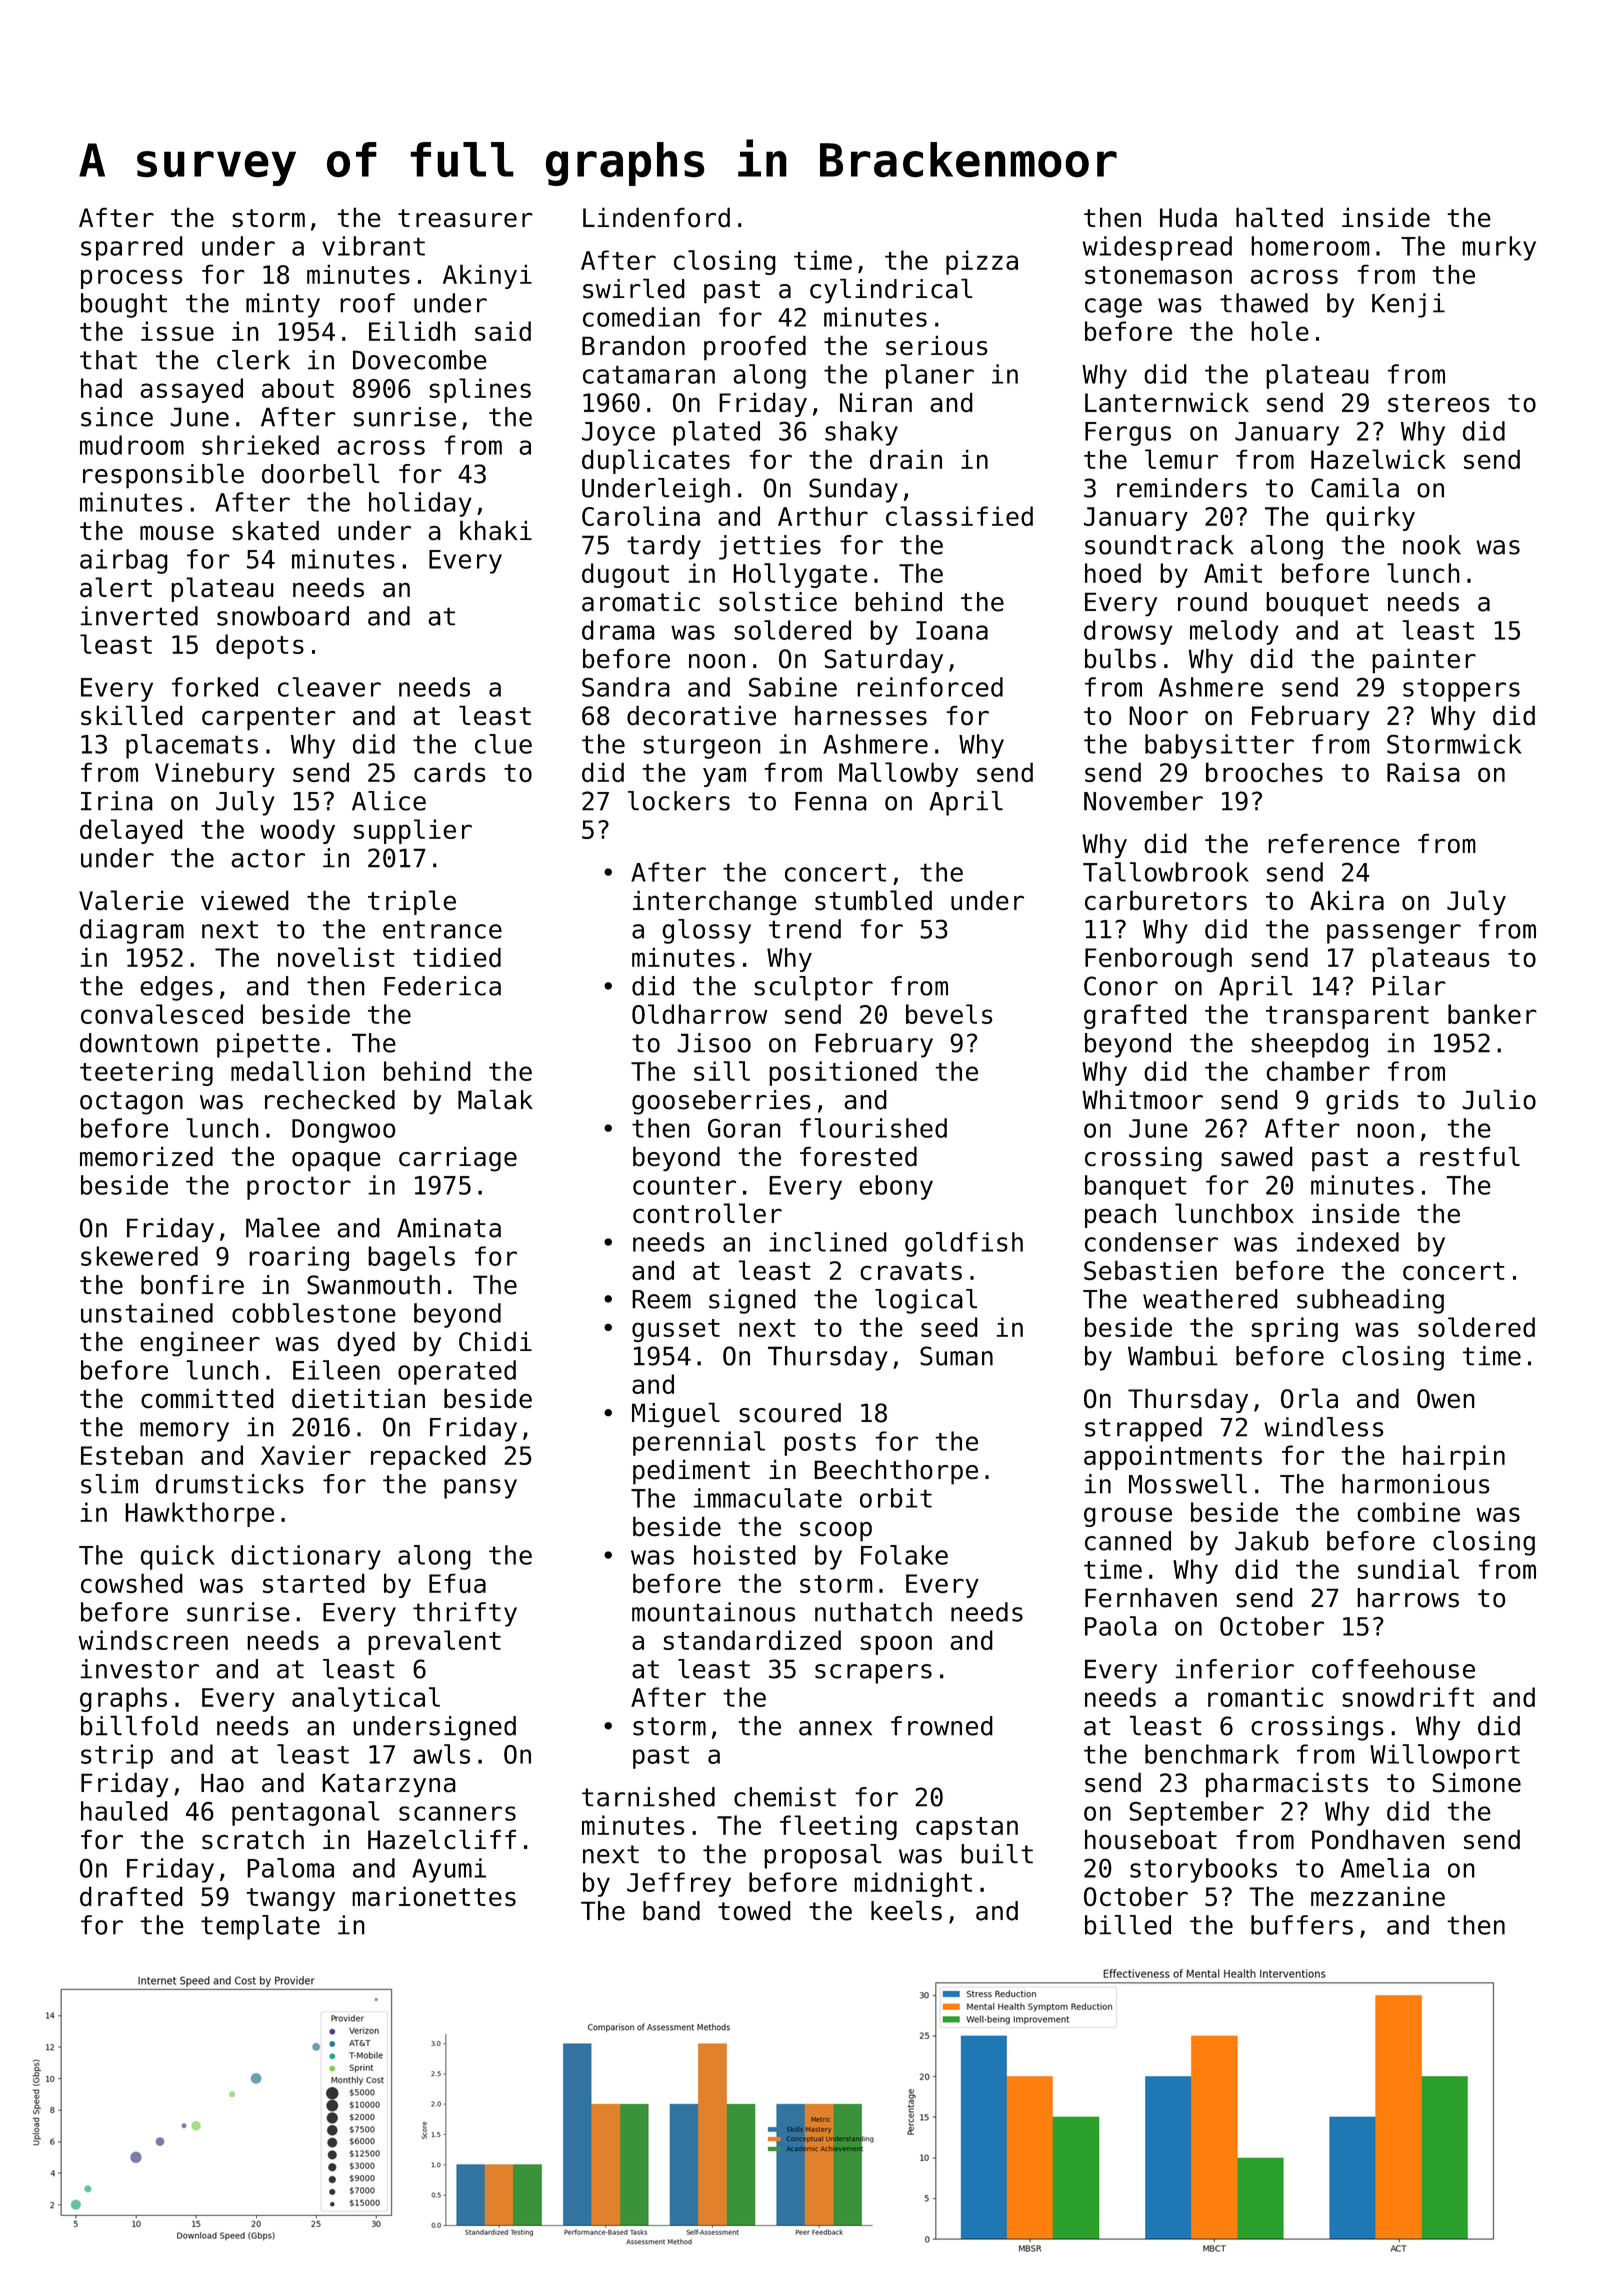 This page has height=2292, width=1620. Describe the element at coordinates (699, 1014) in the page. I see `Oldharrow` at that location.
